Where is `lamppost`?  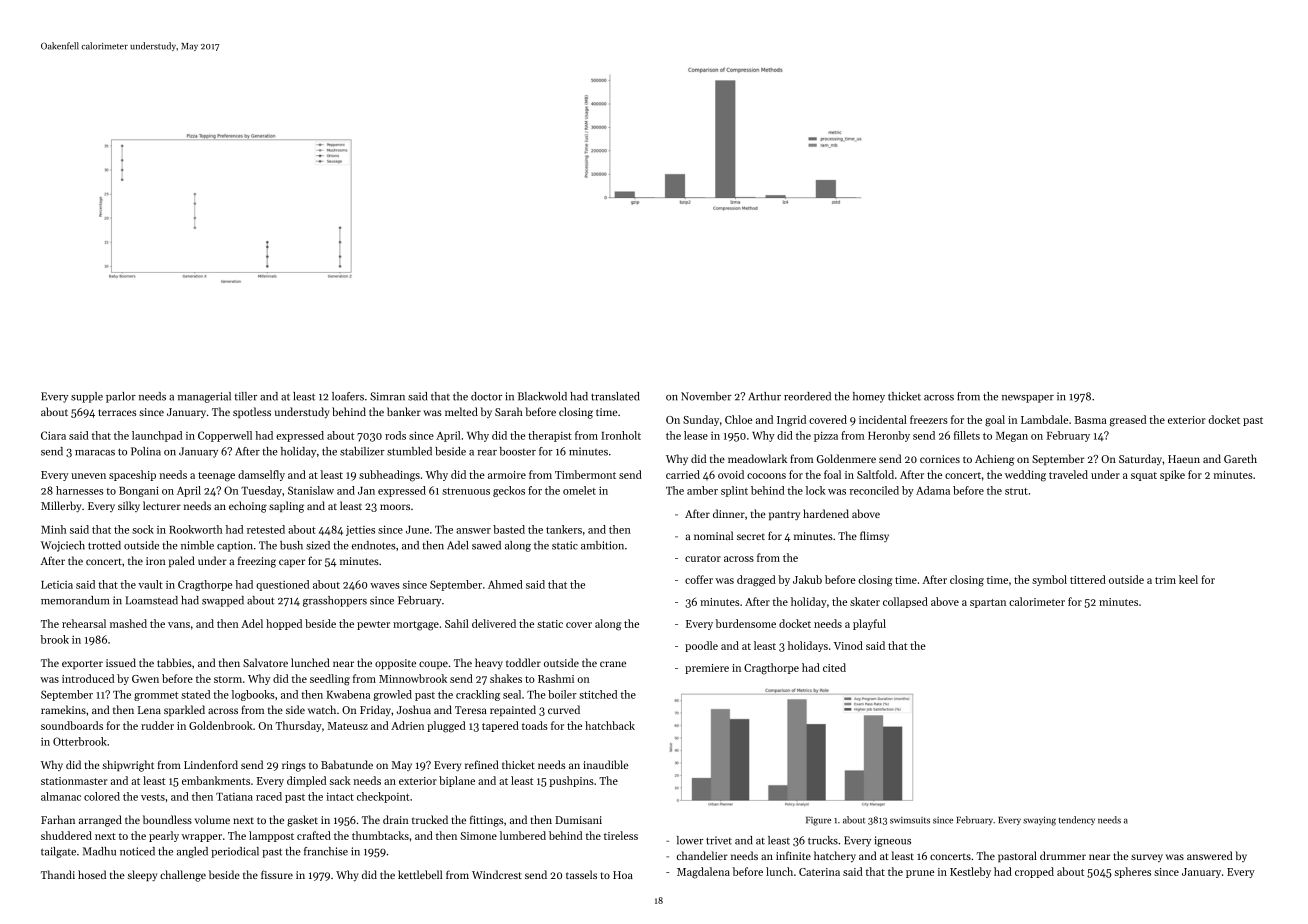
lamppost is located at coordinates (271, 836).
